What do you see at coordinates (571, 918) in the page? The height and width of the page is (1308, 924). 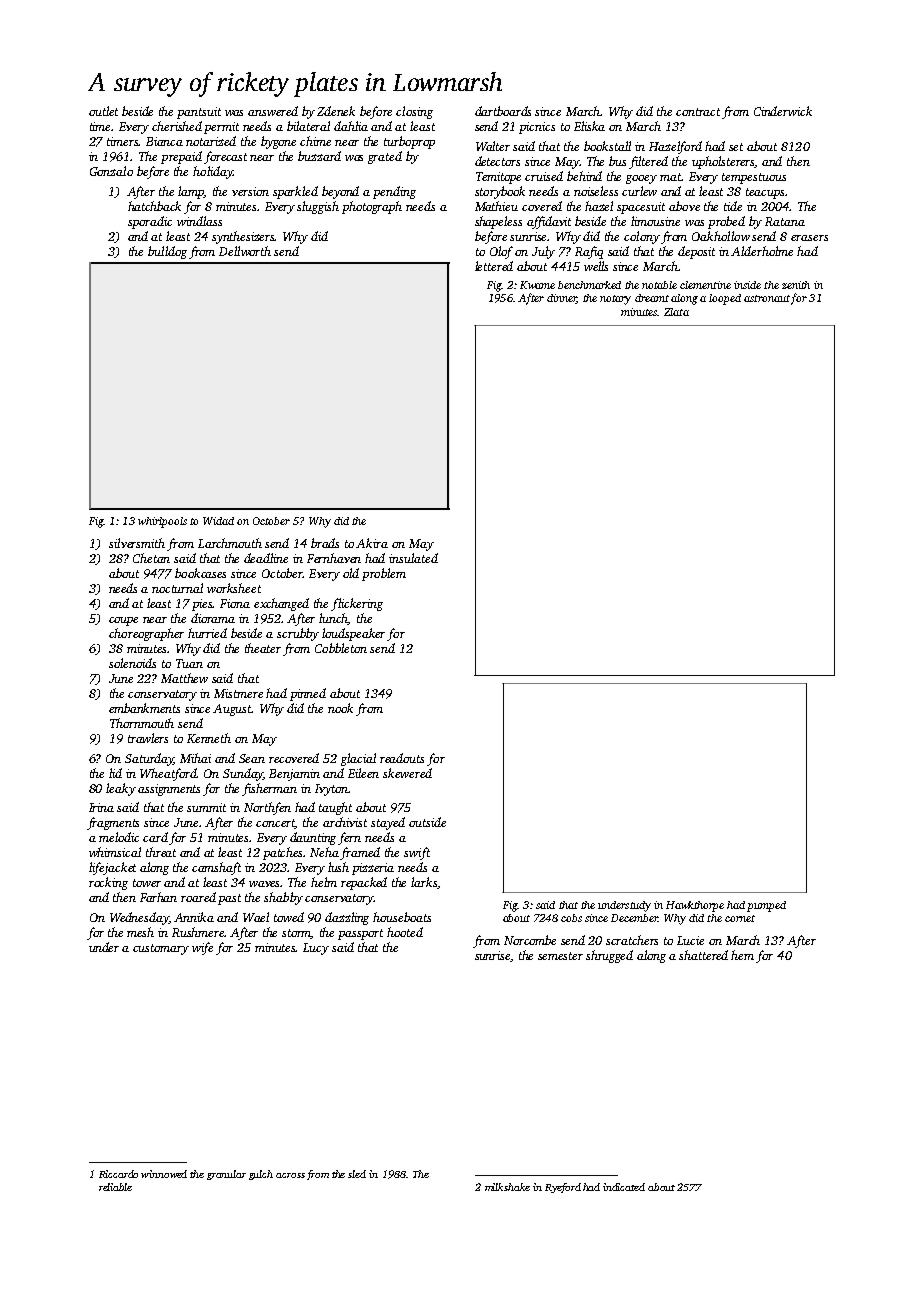 I see `cobs` at bounding box center [571, 918].
